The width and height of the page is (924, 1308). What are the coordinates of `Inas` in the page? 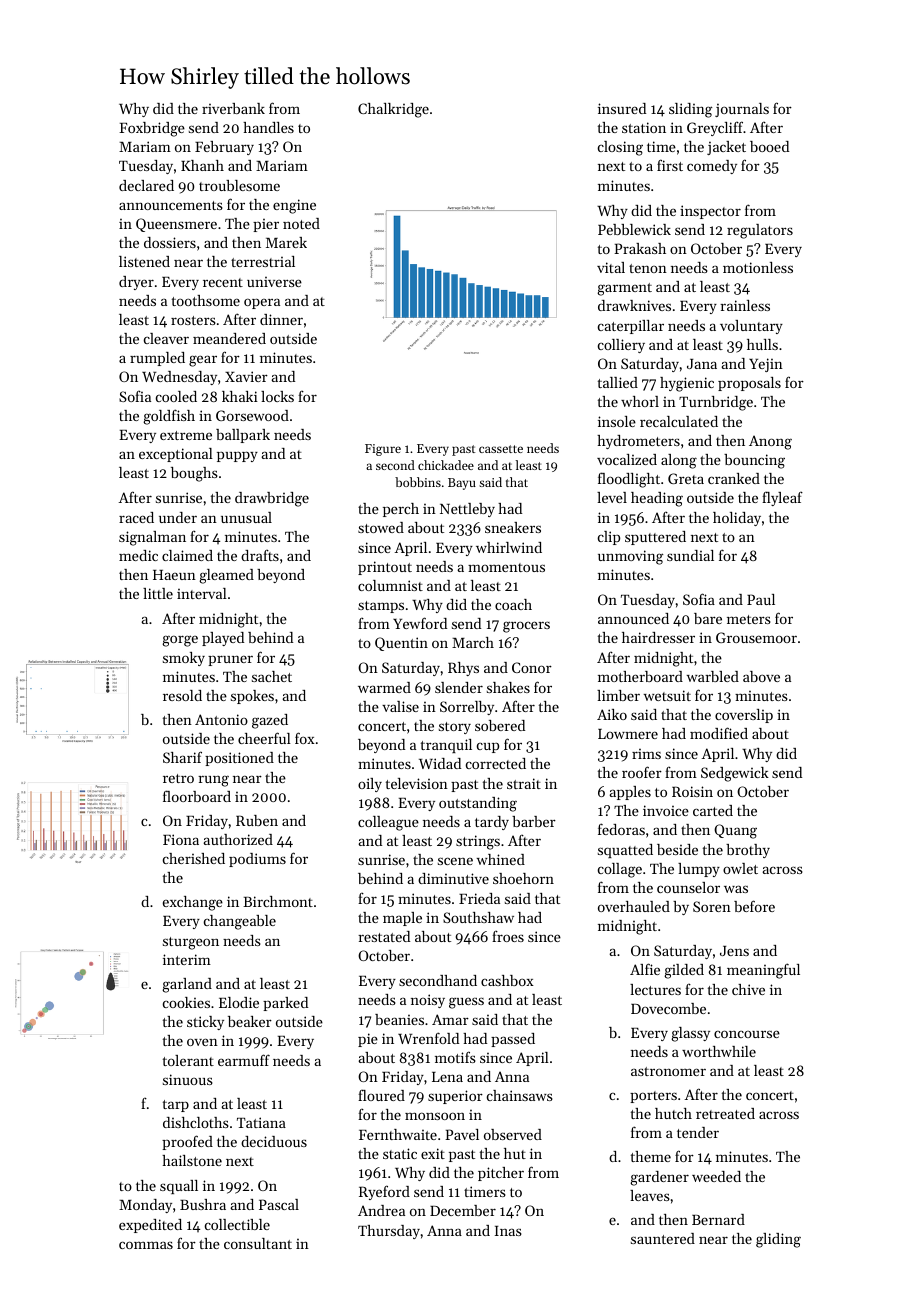 It's located at (508, 1231).
